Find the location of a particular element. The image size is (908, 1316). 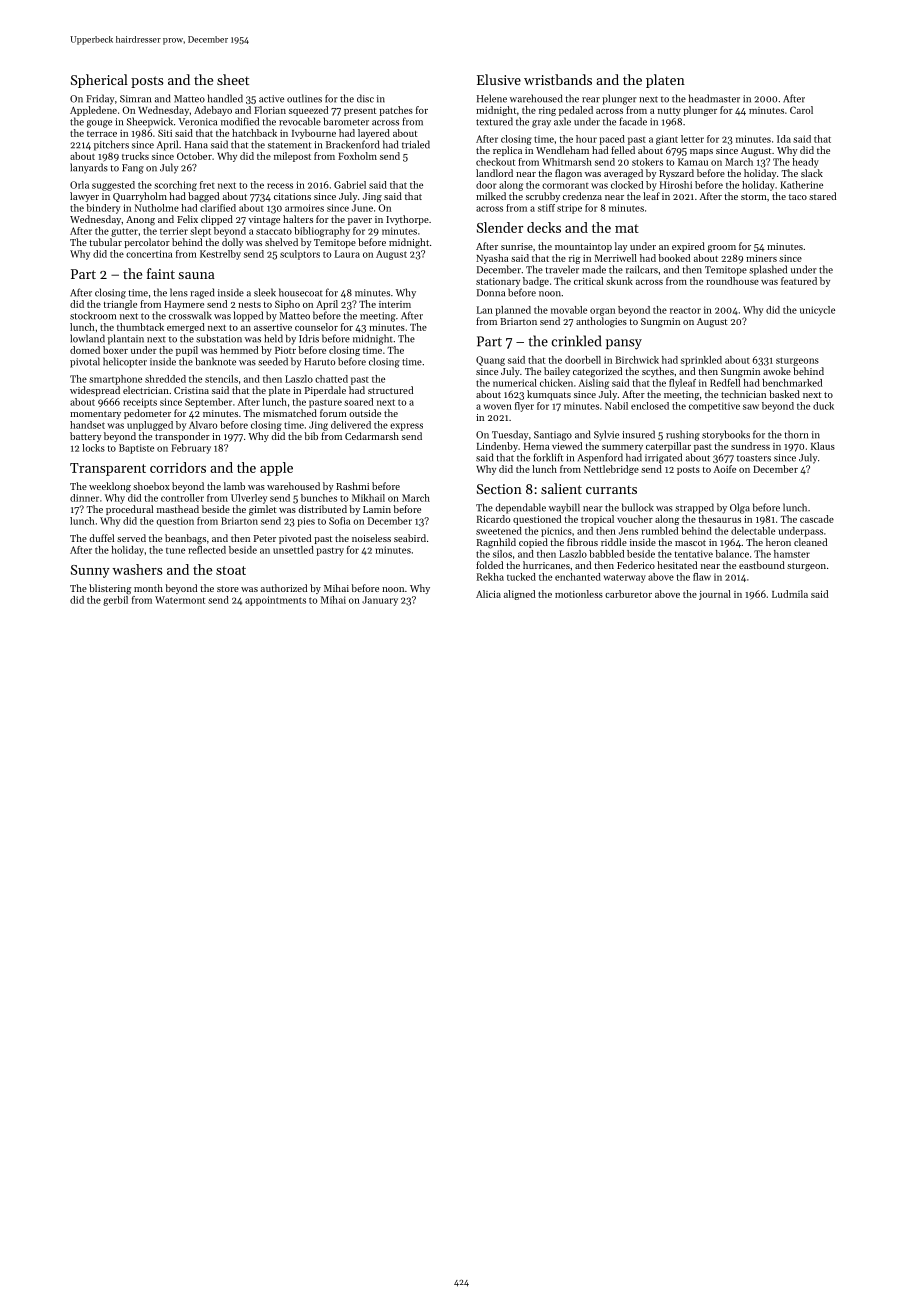

clocked is located at coordinates (627, 185).
